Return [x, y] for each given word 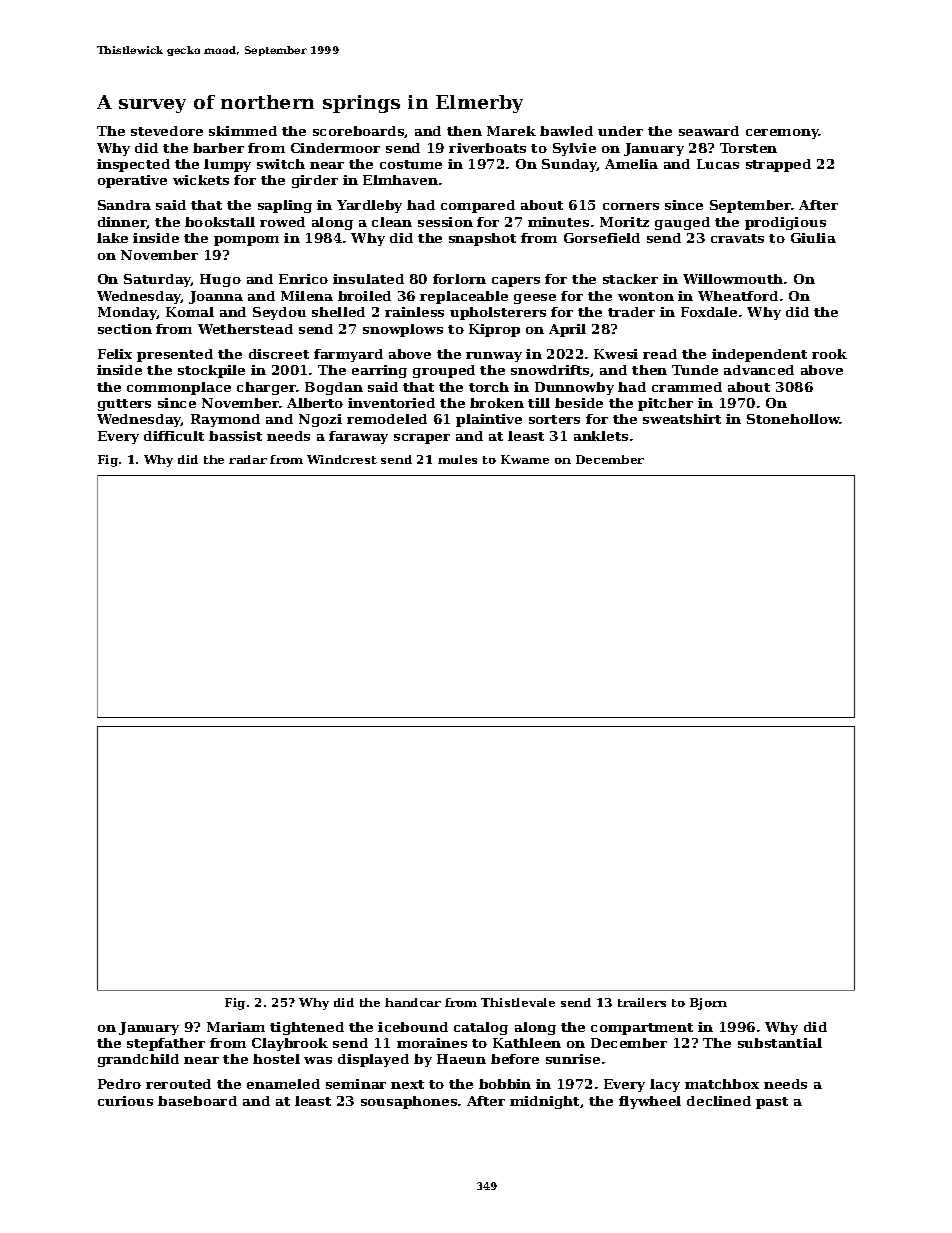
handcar [413, 1002]
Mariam [236, 1027]
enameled [283, 1084]
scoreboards [359, 132]
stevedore [167, 131]
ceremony [782, 134]
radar [248, 459]
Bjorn [708, 1004]
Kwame [525, 459]
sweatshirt [682, 419]
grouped [444, 371]
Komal [190, 312]
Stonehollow [793, 419]
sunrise [573, 1059]
